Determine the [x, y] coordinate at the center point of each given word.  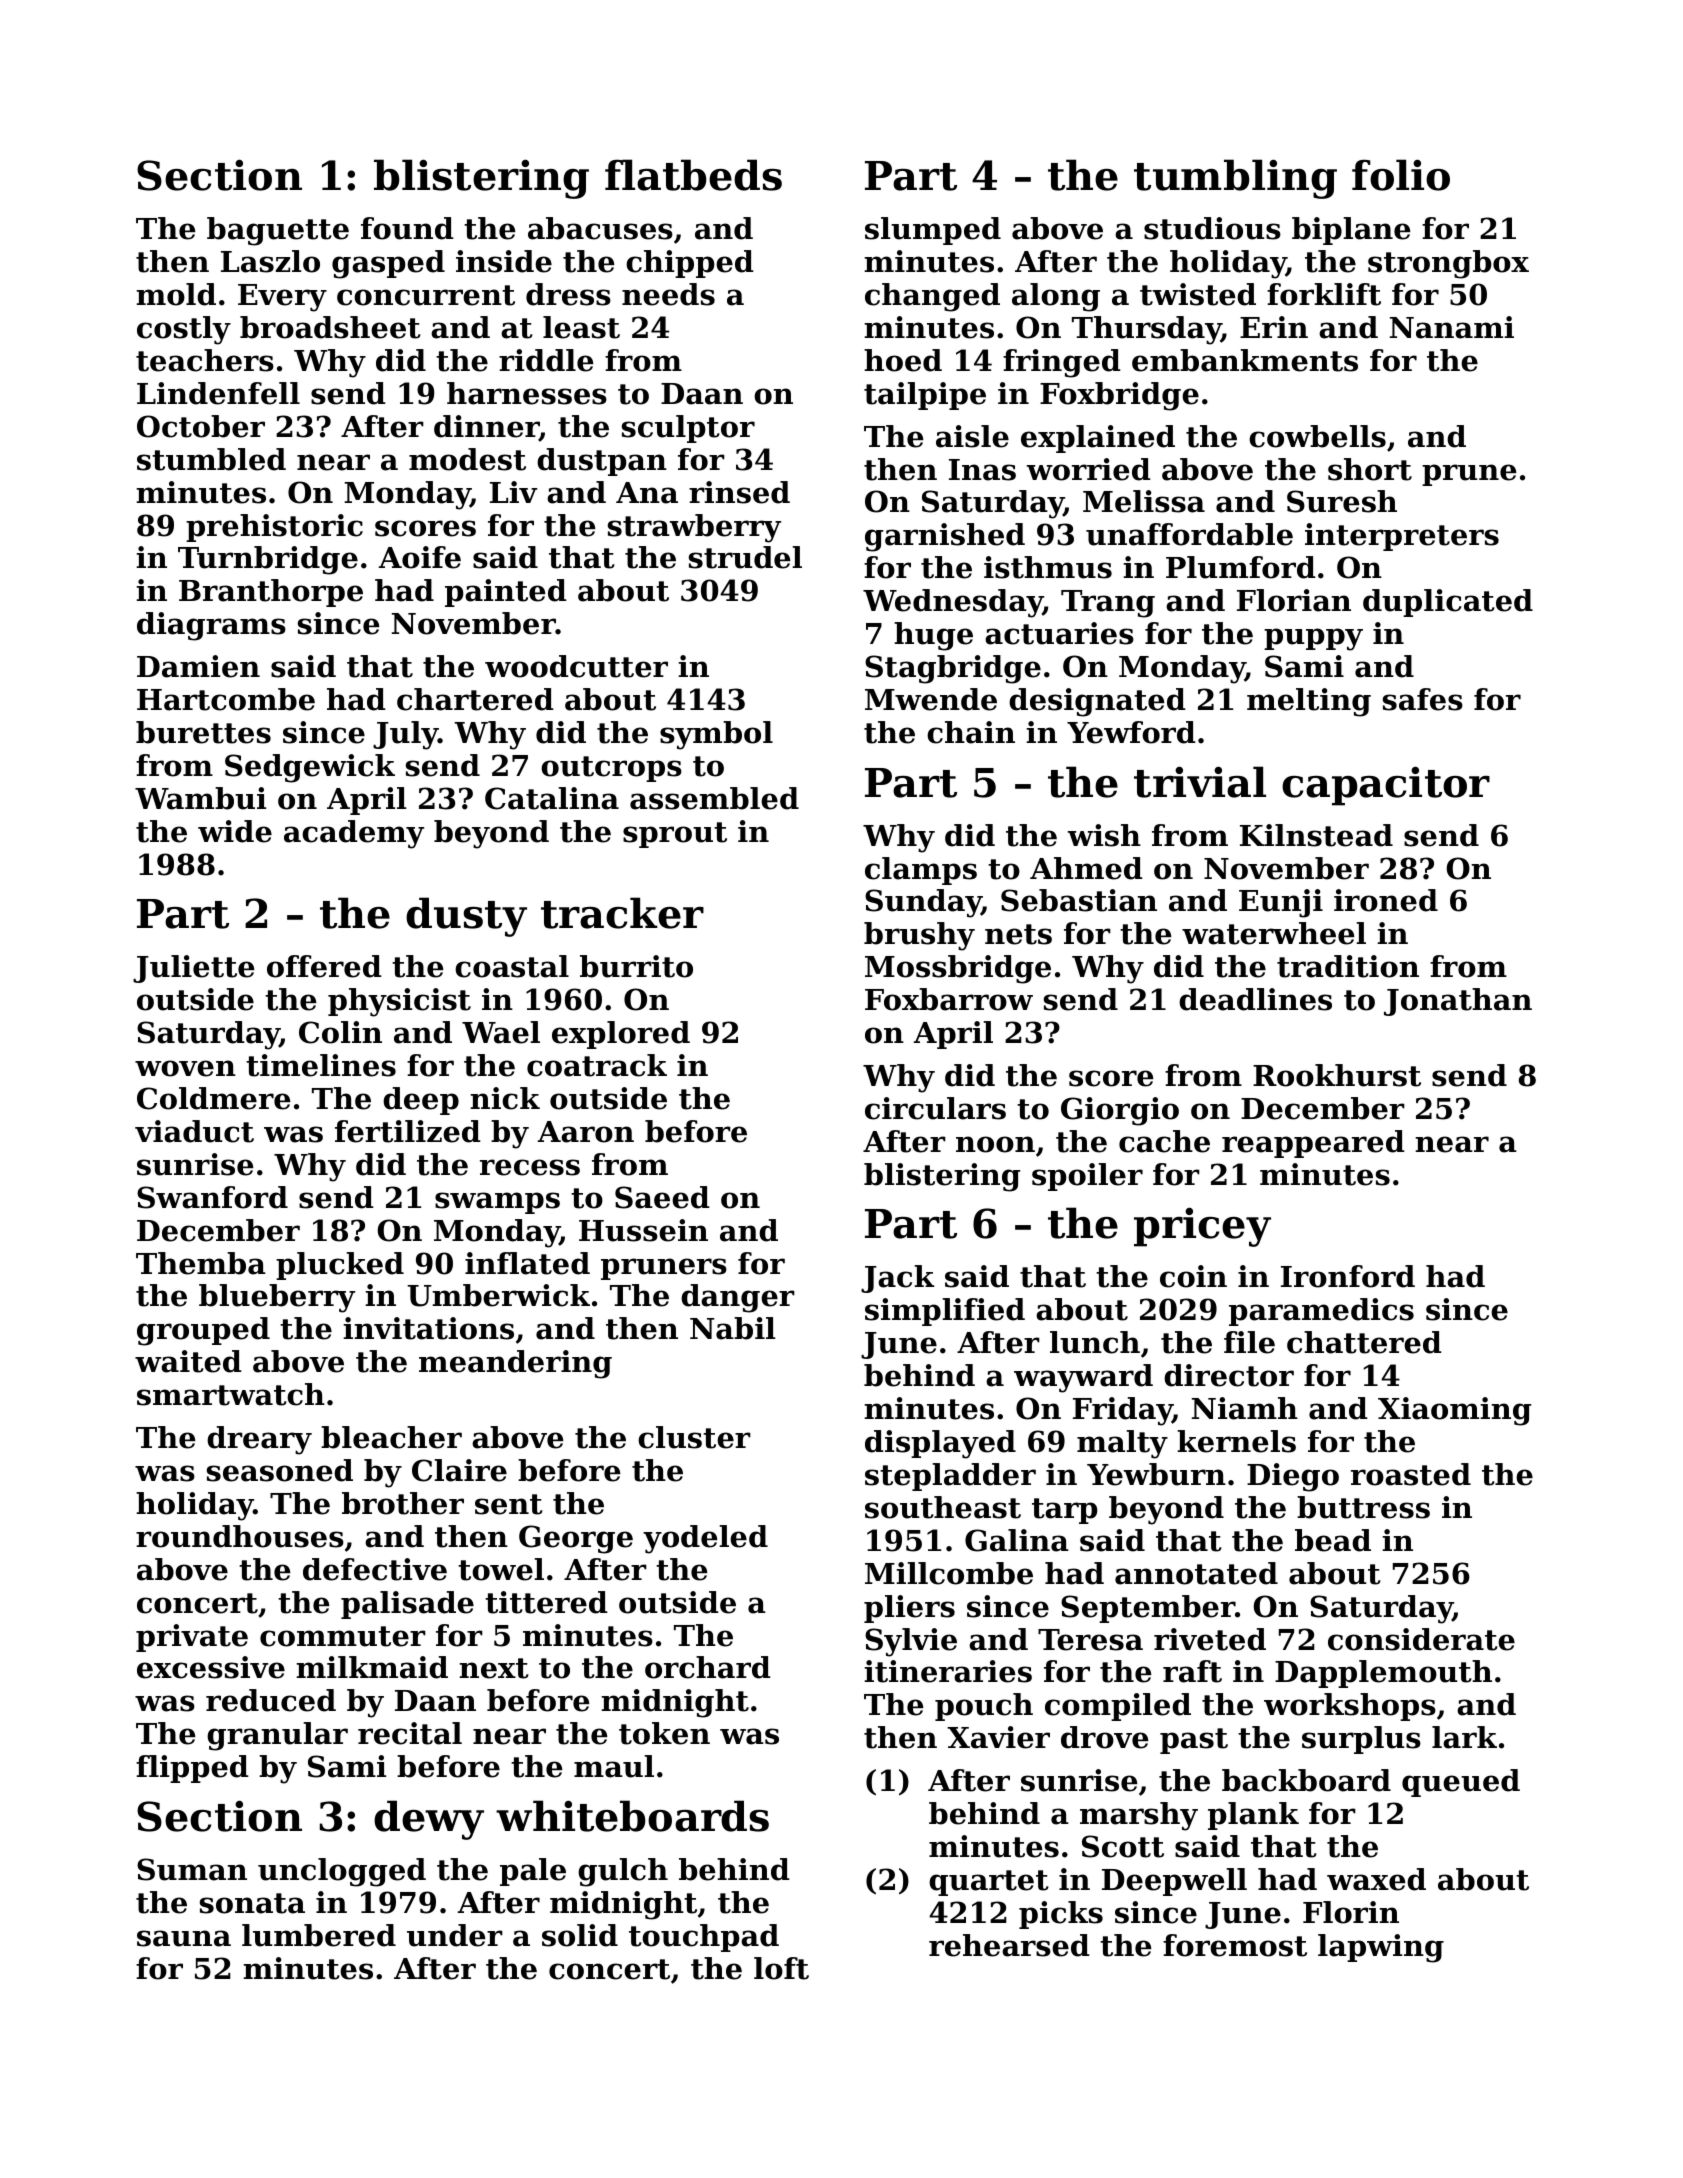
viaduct [194, 1131]
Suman [192, 1869]
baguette [278, 231]
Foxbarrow [949, 999]
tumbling [1235, 179]
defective [375, 1569]
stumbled [211, 459]
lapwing [1381, 1948]
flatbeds [693, 175]
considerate [1421, 1639]
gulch [623, 1872]
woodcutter [576, 666]
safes [1423, 699]
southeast [943, 1507]
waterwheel [1274, 933]
